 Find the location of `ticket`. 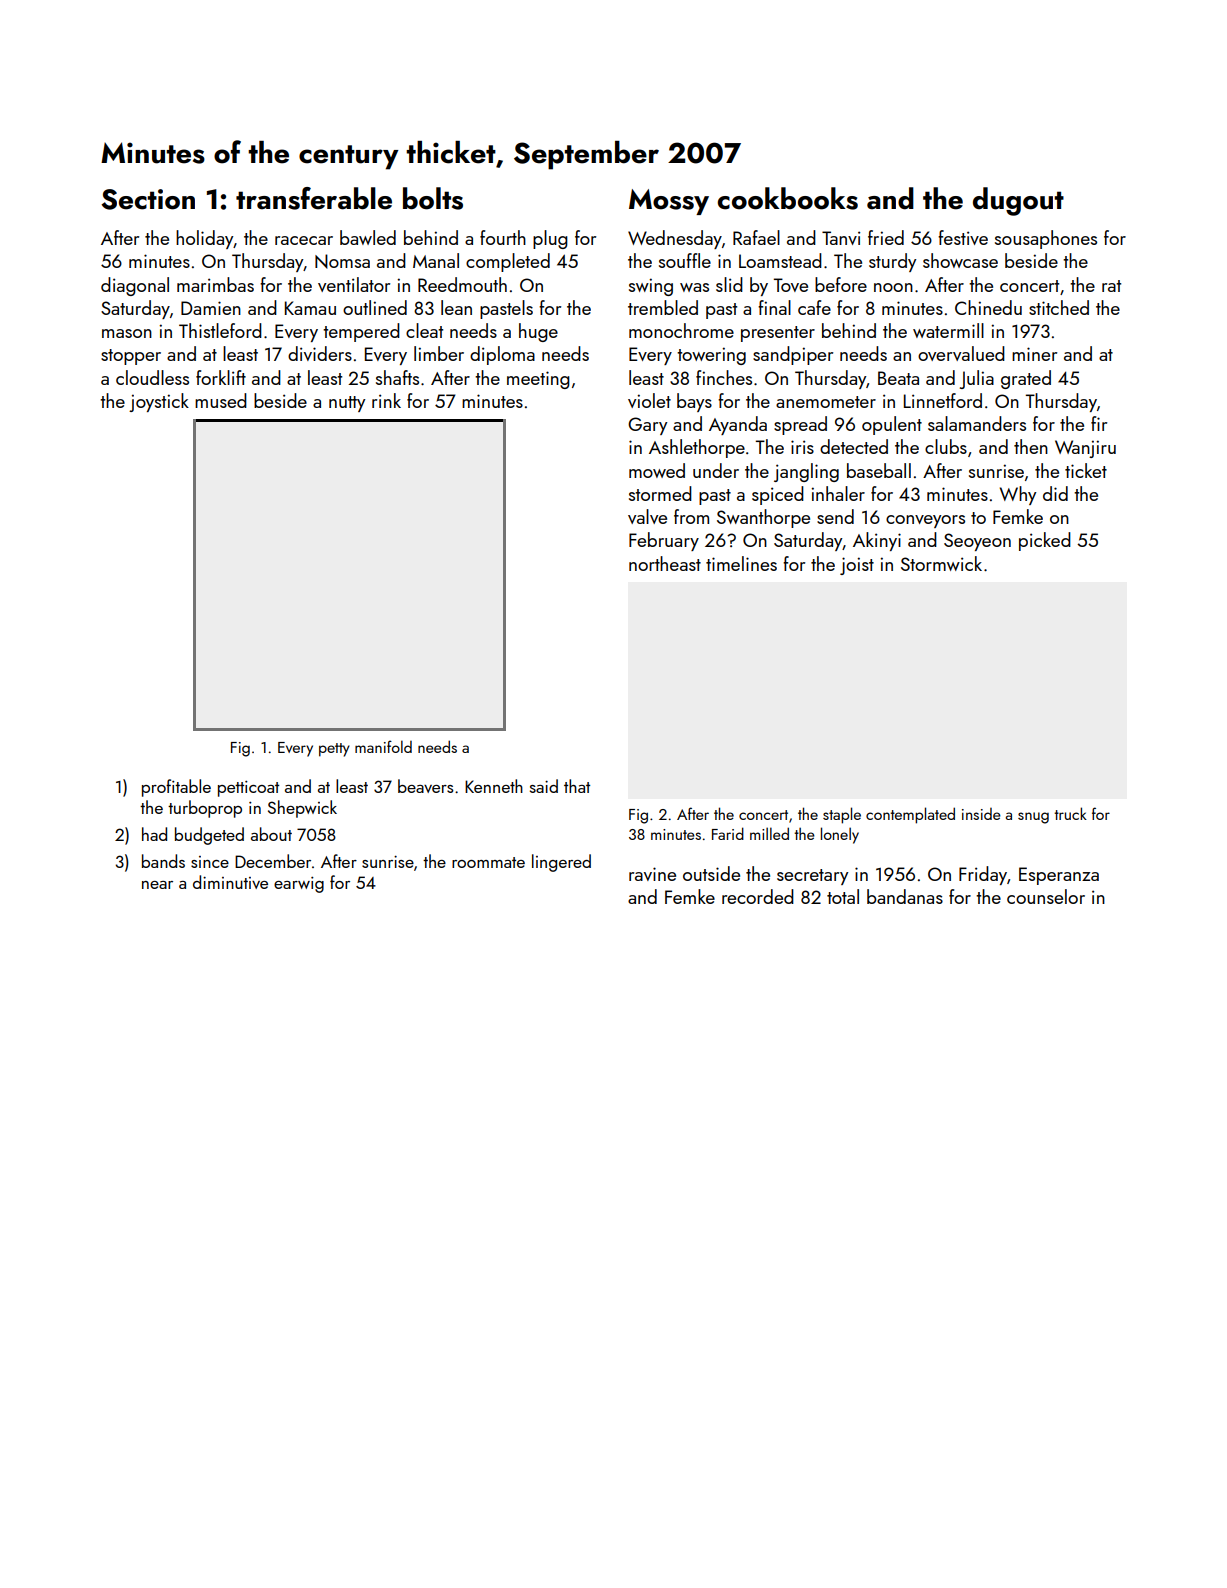

ticket is located at coordinates (1086, 470).
